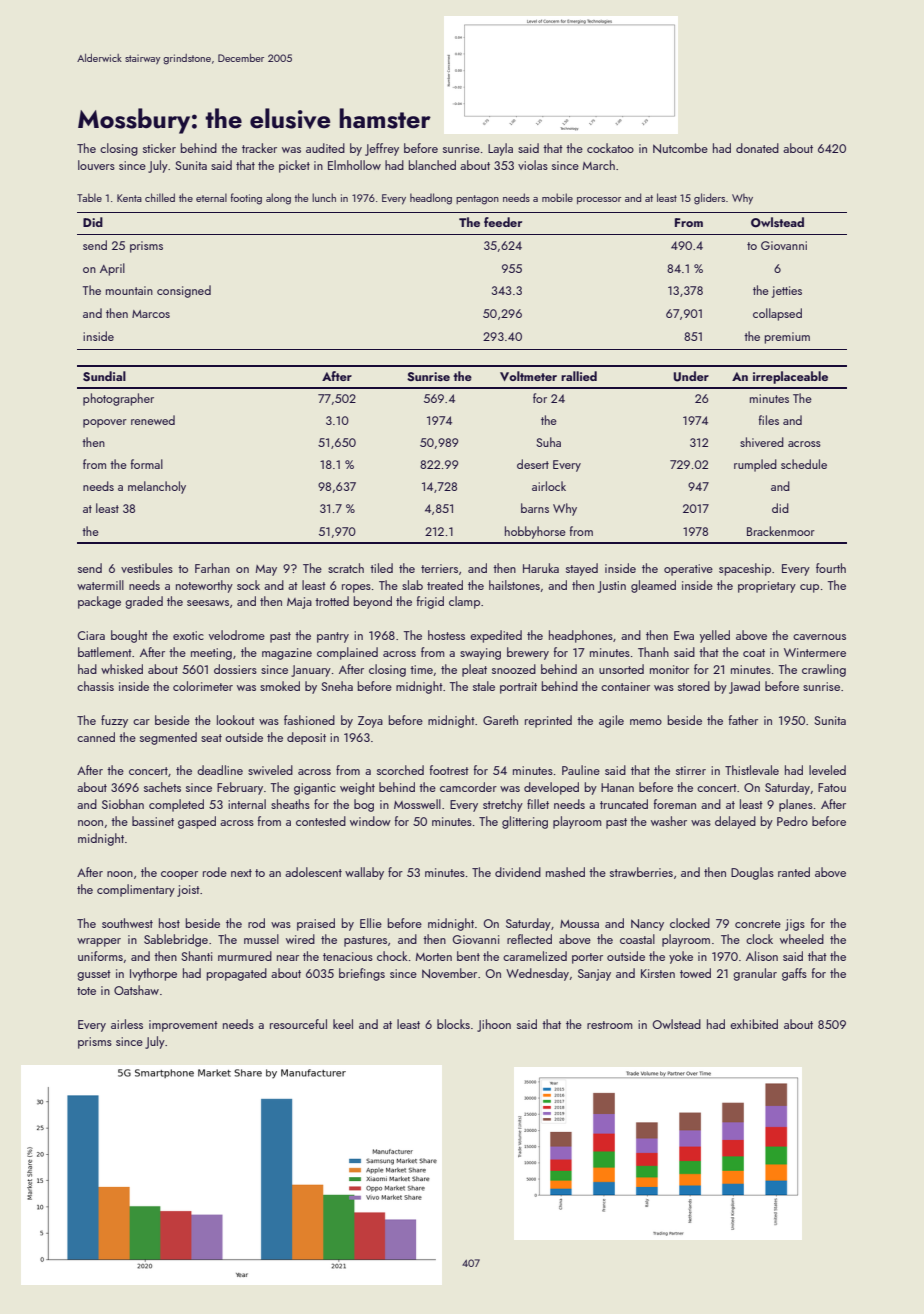 The width and height of the screenshot is (924, 1314). I want to click on feeder, so click(503, 222).
